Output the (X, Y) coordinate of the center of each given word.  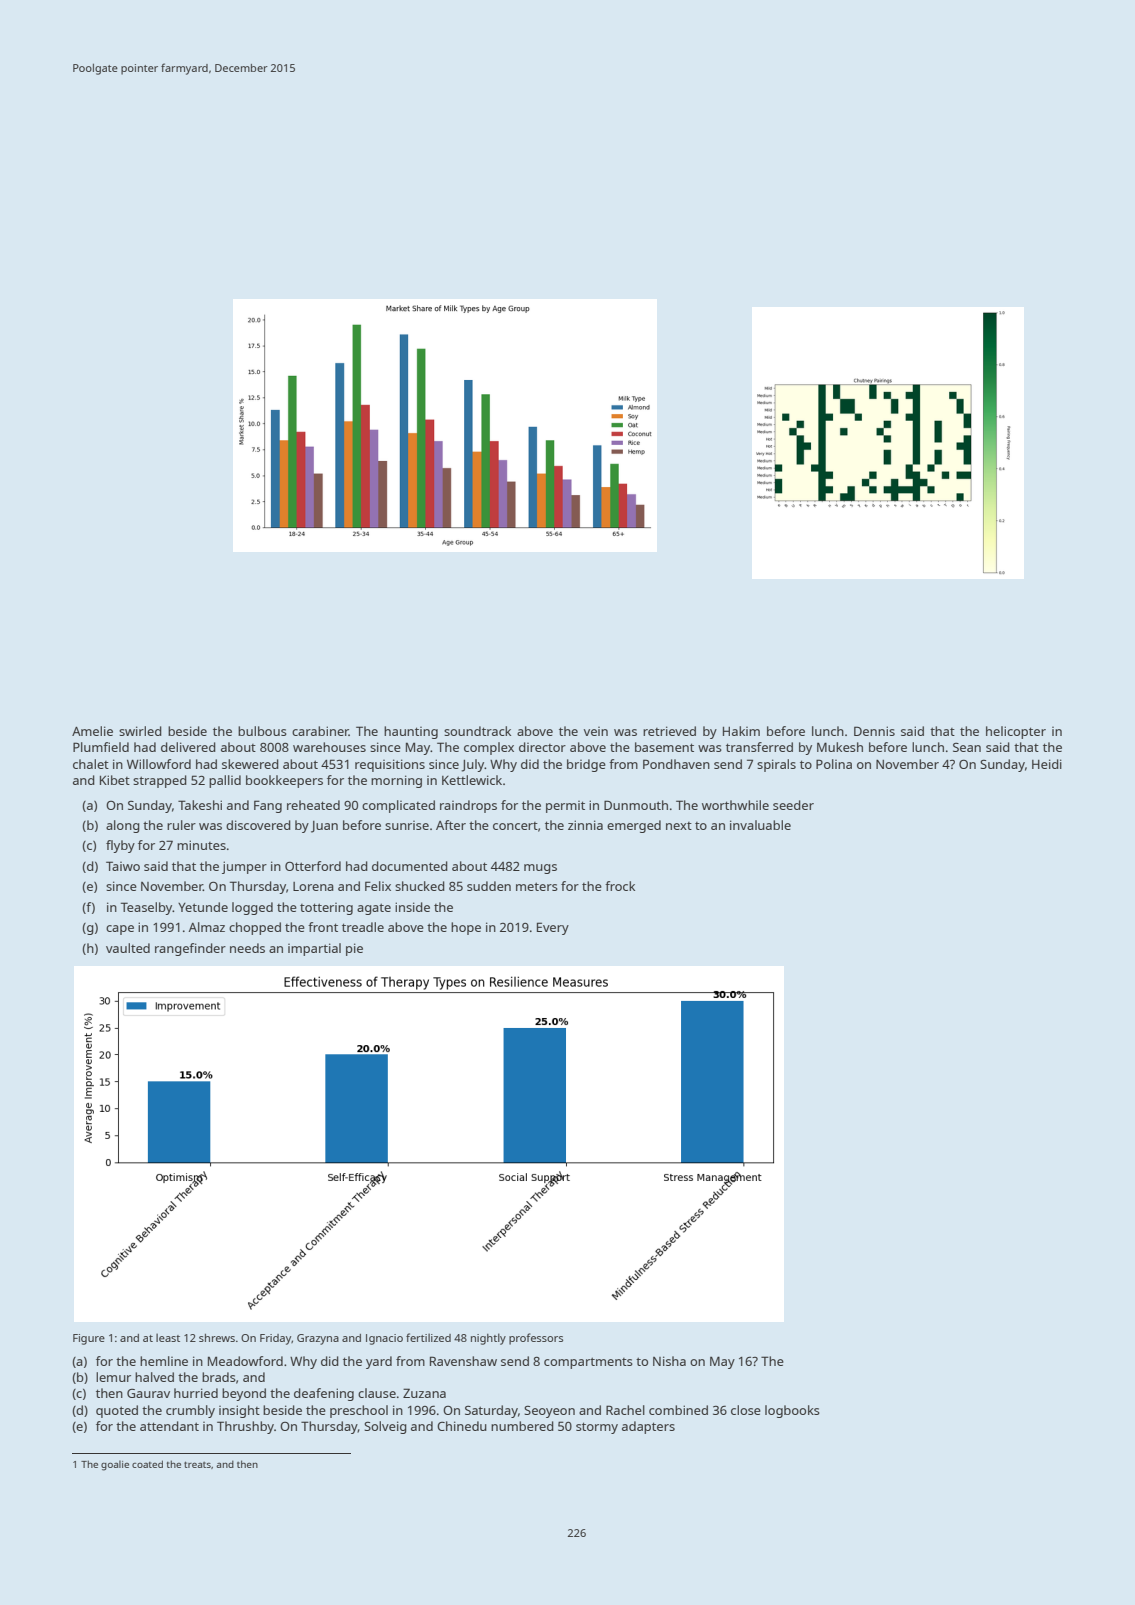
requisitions (390, 765)
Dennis (874, 731)
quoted (117, 1411)
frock (620, 886)
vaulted (128, 948)
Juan (324, 827)
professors (536, 1339)
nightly (488, 1339)
